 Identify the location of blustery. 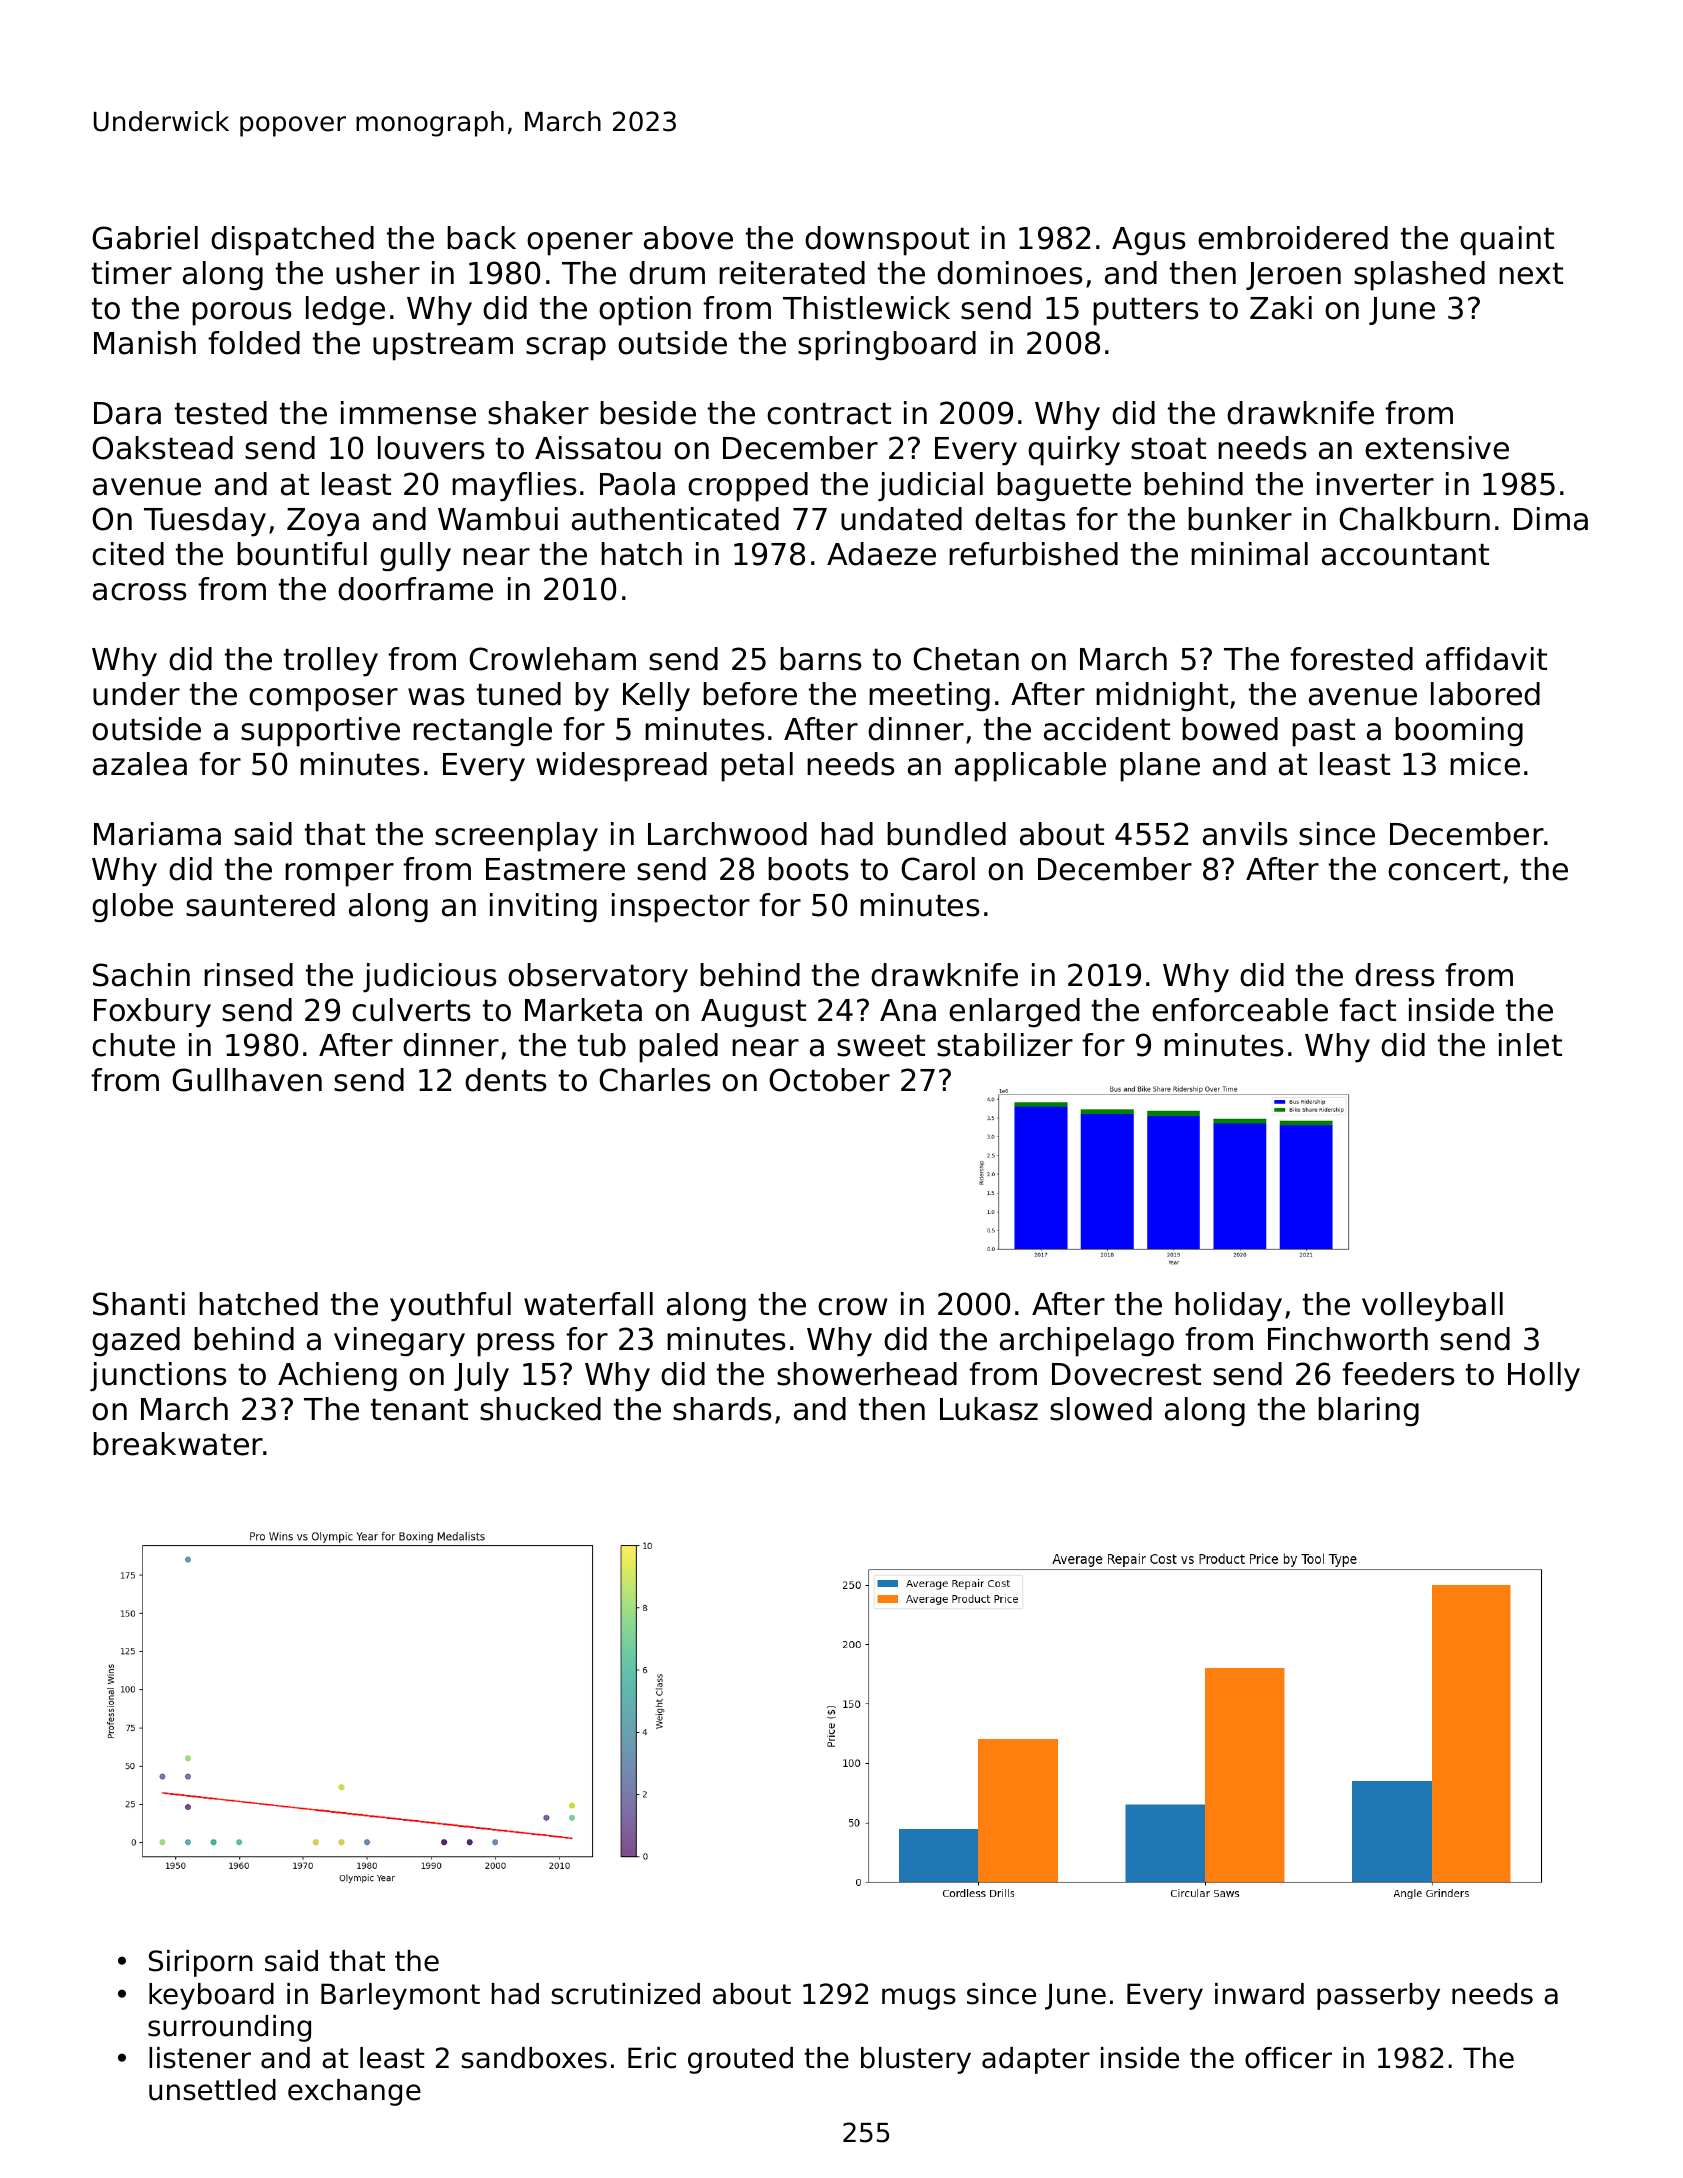
(916, 2060).
